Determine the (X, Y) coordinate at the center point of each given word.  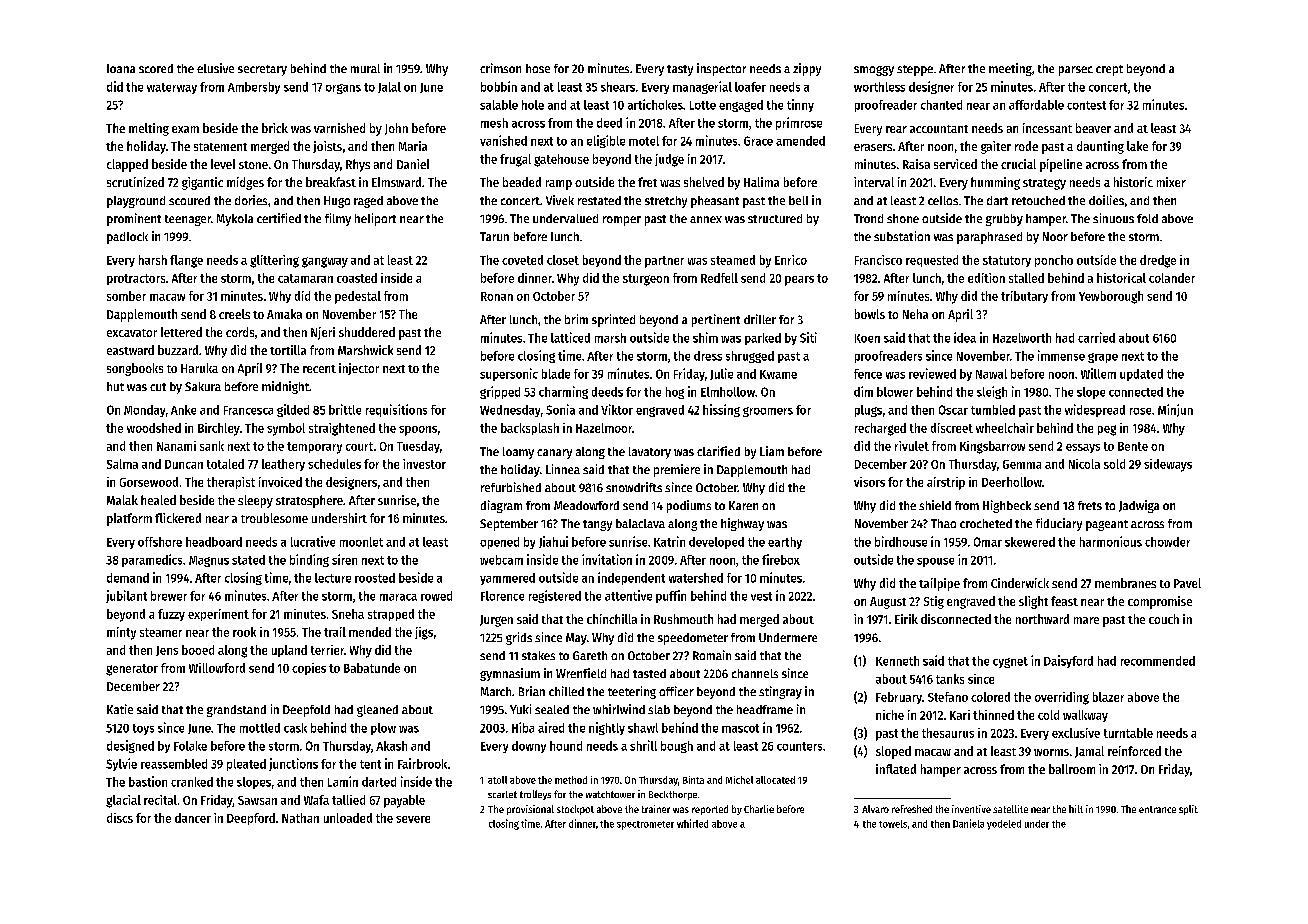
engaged (741, 106)
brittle (345, 409)
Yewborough (1111, 297)
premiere (677, 470)
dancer (193, 818)
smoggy (874, 71)
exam (185, 129)
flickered (178, 518)
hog (675, 393)
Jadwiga (1139, 506)
